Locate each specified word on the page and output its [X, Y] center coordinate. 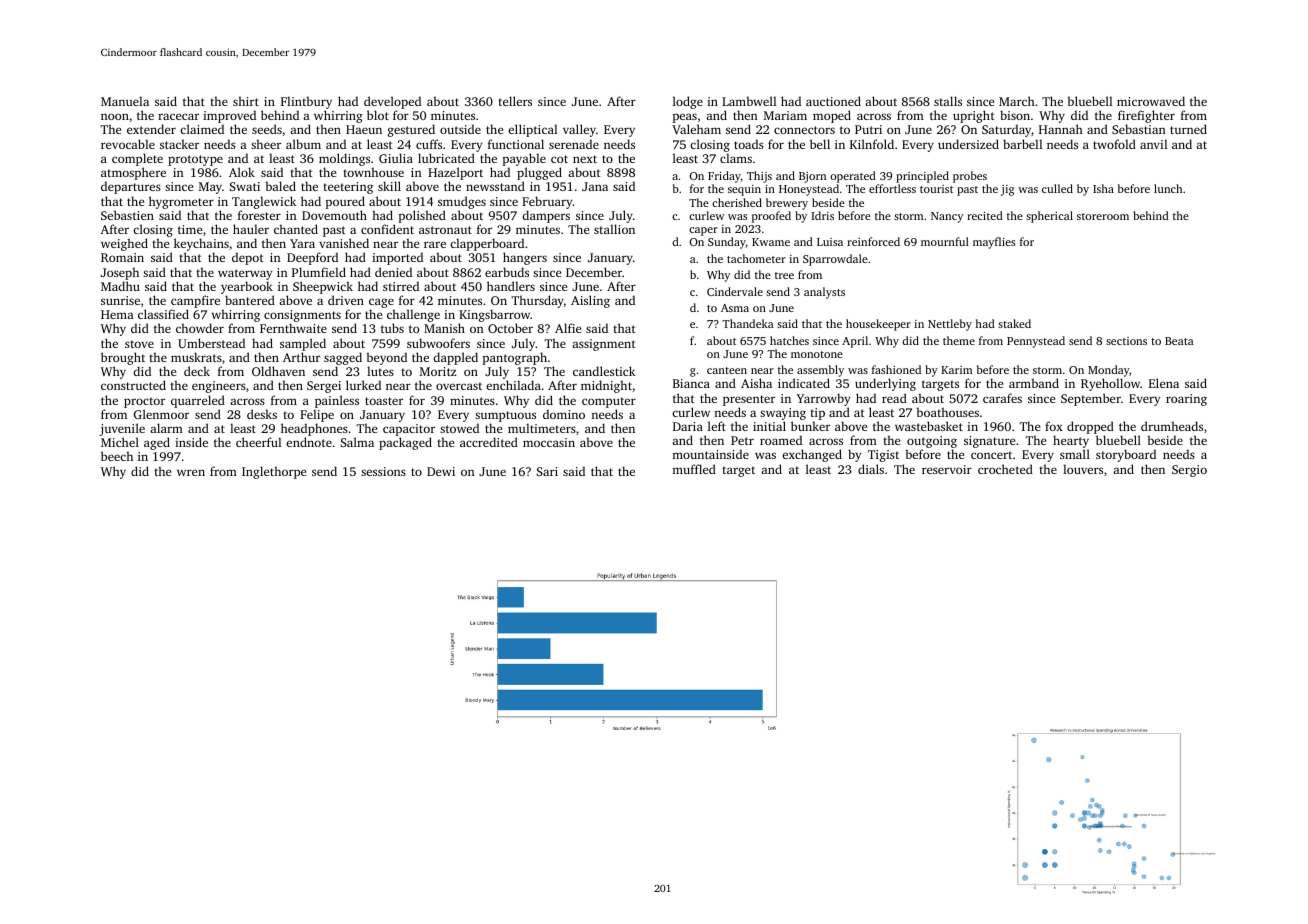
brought [123, 358]
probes [970, 177]
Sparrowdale [835, 260]
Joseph [120, 273]
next [585, 159]
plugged [539, 173]
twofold [1114, 144]
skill [389, 186]
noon [115, 116]
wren [191, 472]
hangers [525, 258]
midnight [606, 386]
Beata [1179, 341]
